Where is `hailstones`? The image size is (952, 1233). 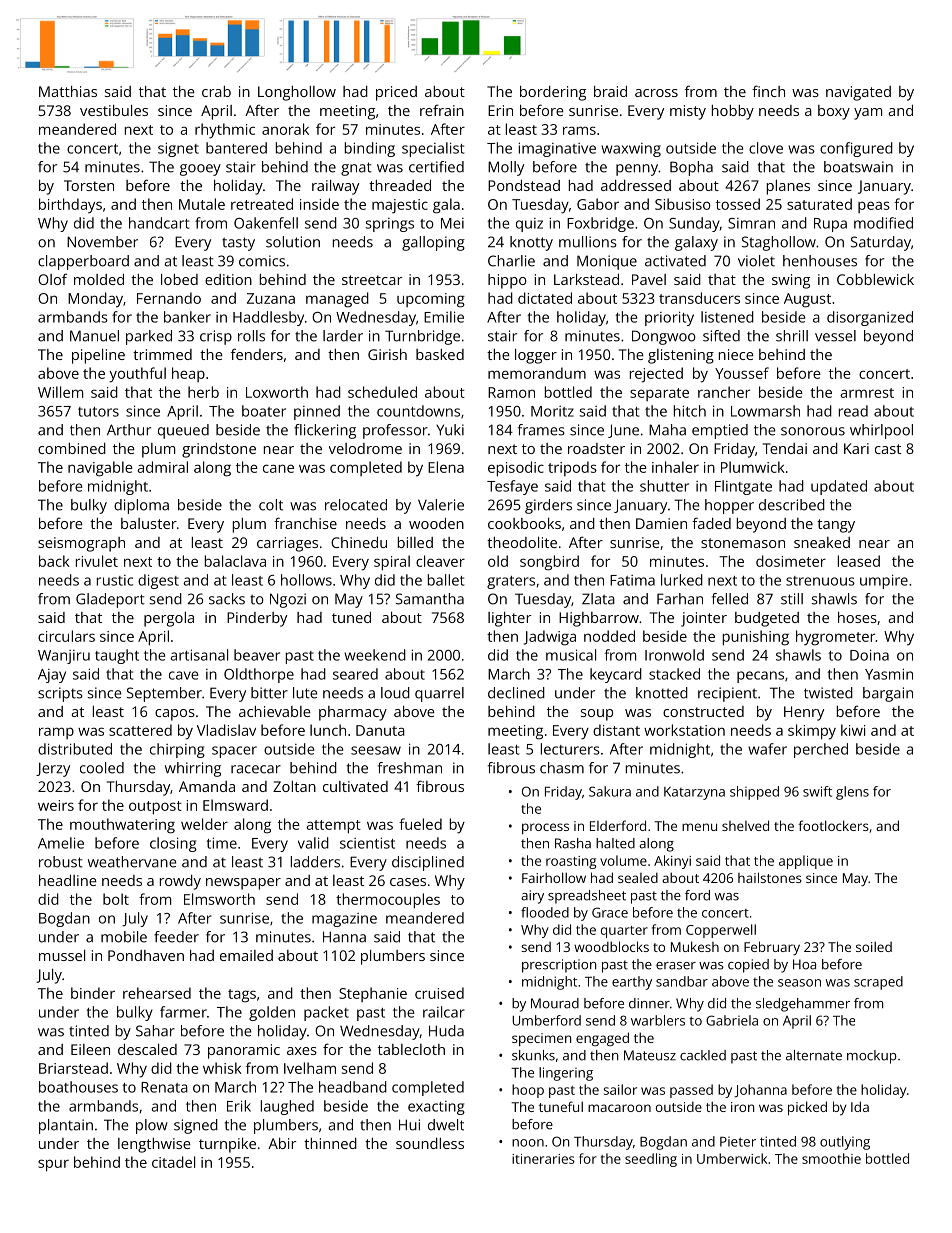 hailstones is located at coordinates (770, 877).
